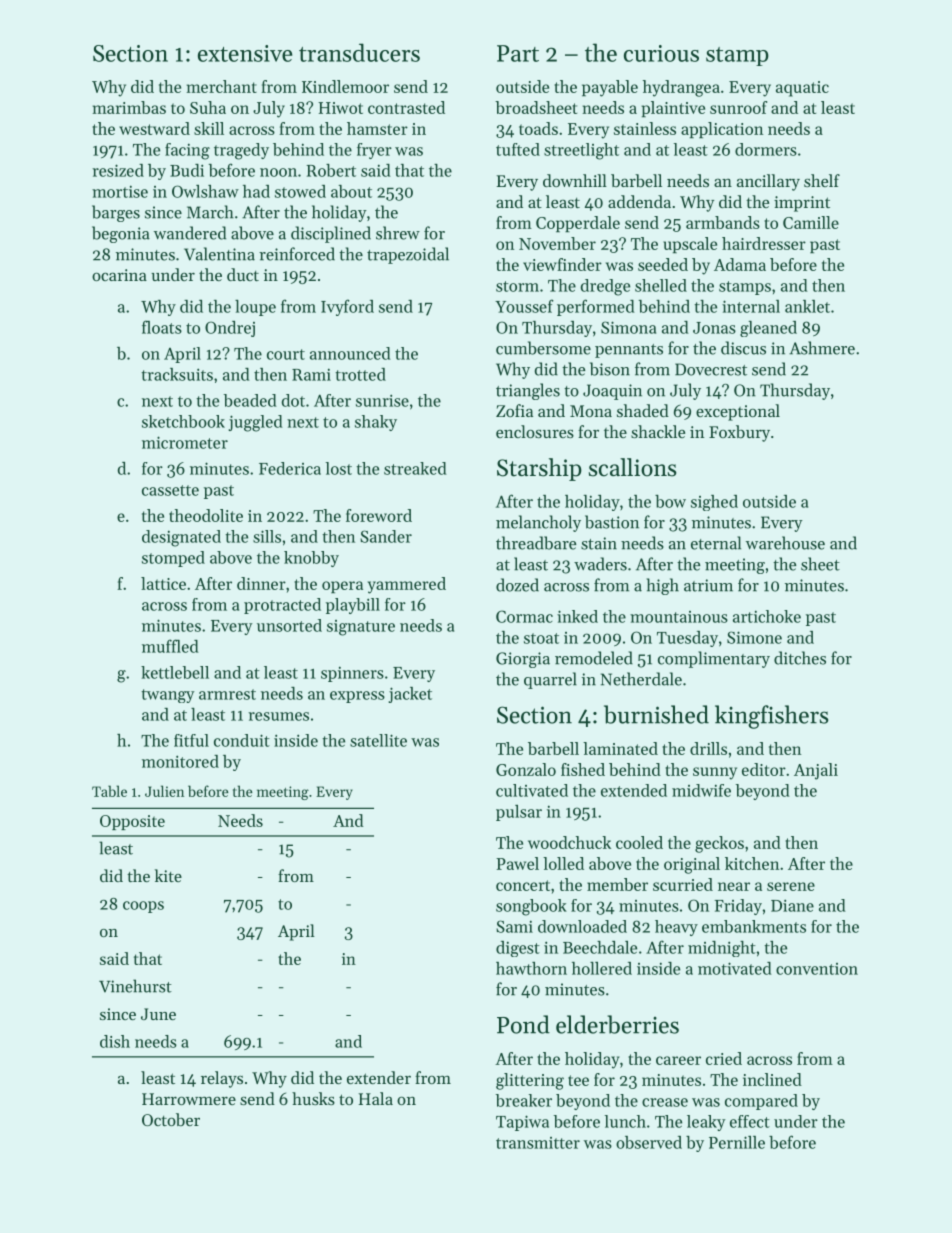  I want to click on cried, so click(724, 1058).
